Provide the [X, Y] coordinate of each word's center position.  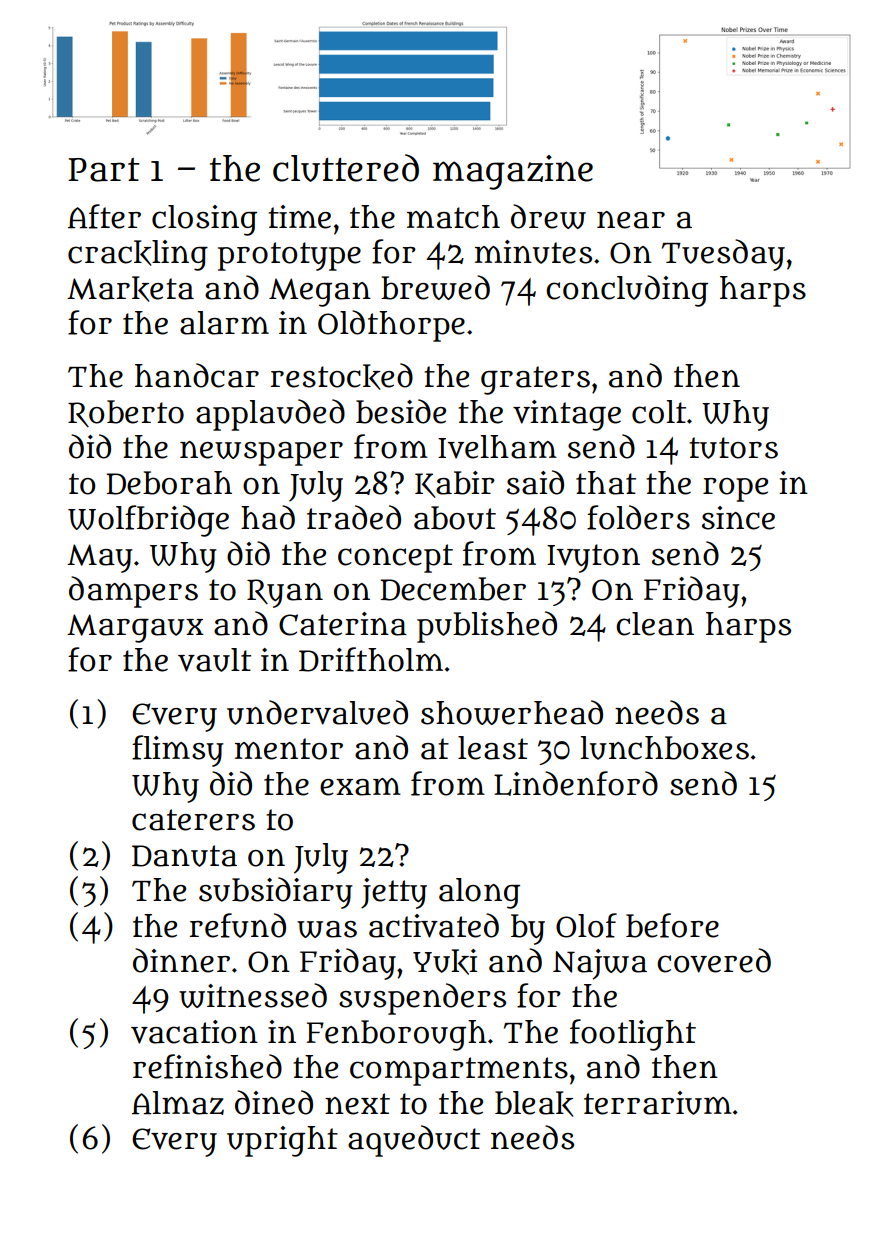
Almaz [178, 1103]
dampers [133, 592]
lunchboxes [665, 748]
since [738, 518]
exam [360, 787]
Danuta [184, 856]
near [631, 220]
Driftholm [371, 659]
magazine [513, 172]
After [104, 216]
